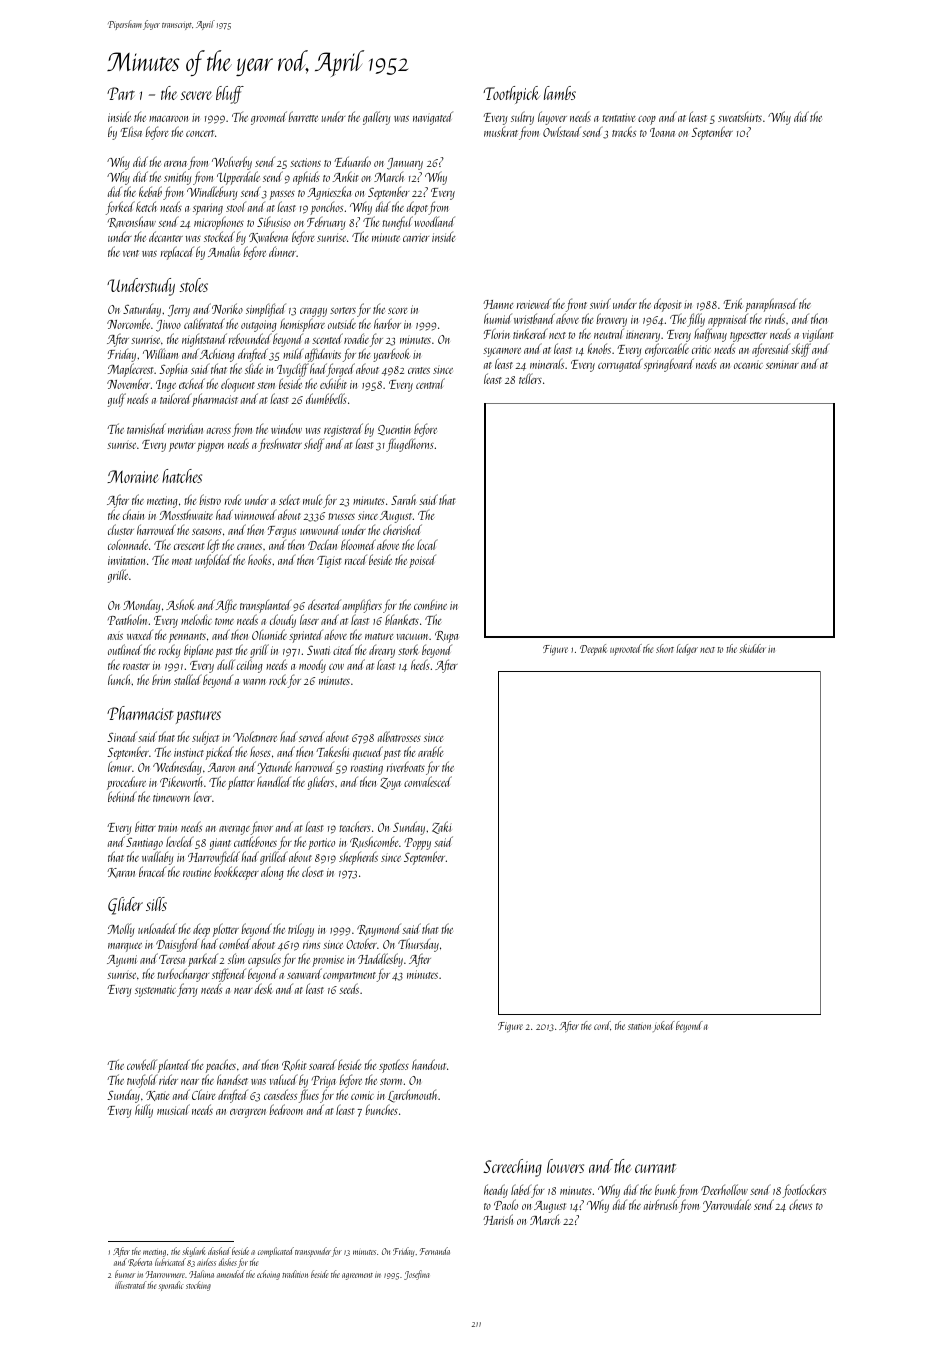 The image size is (943, 1366). I want to click on combine, so click(430, 605).
